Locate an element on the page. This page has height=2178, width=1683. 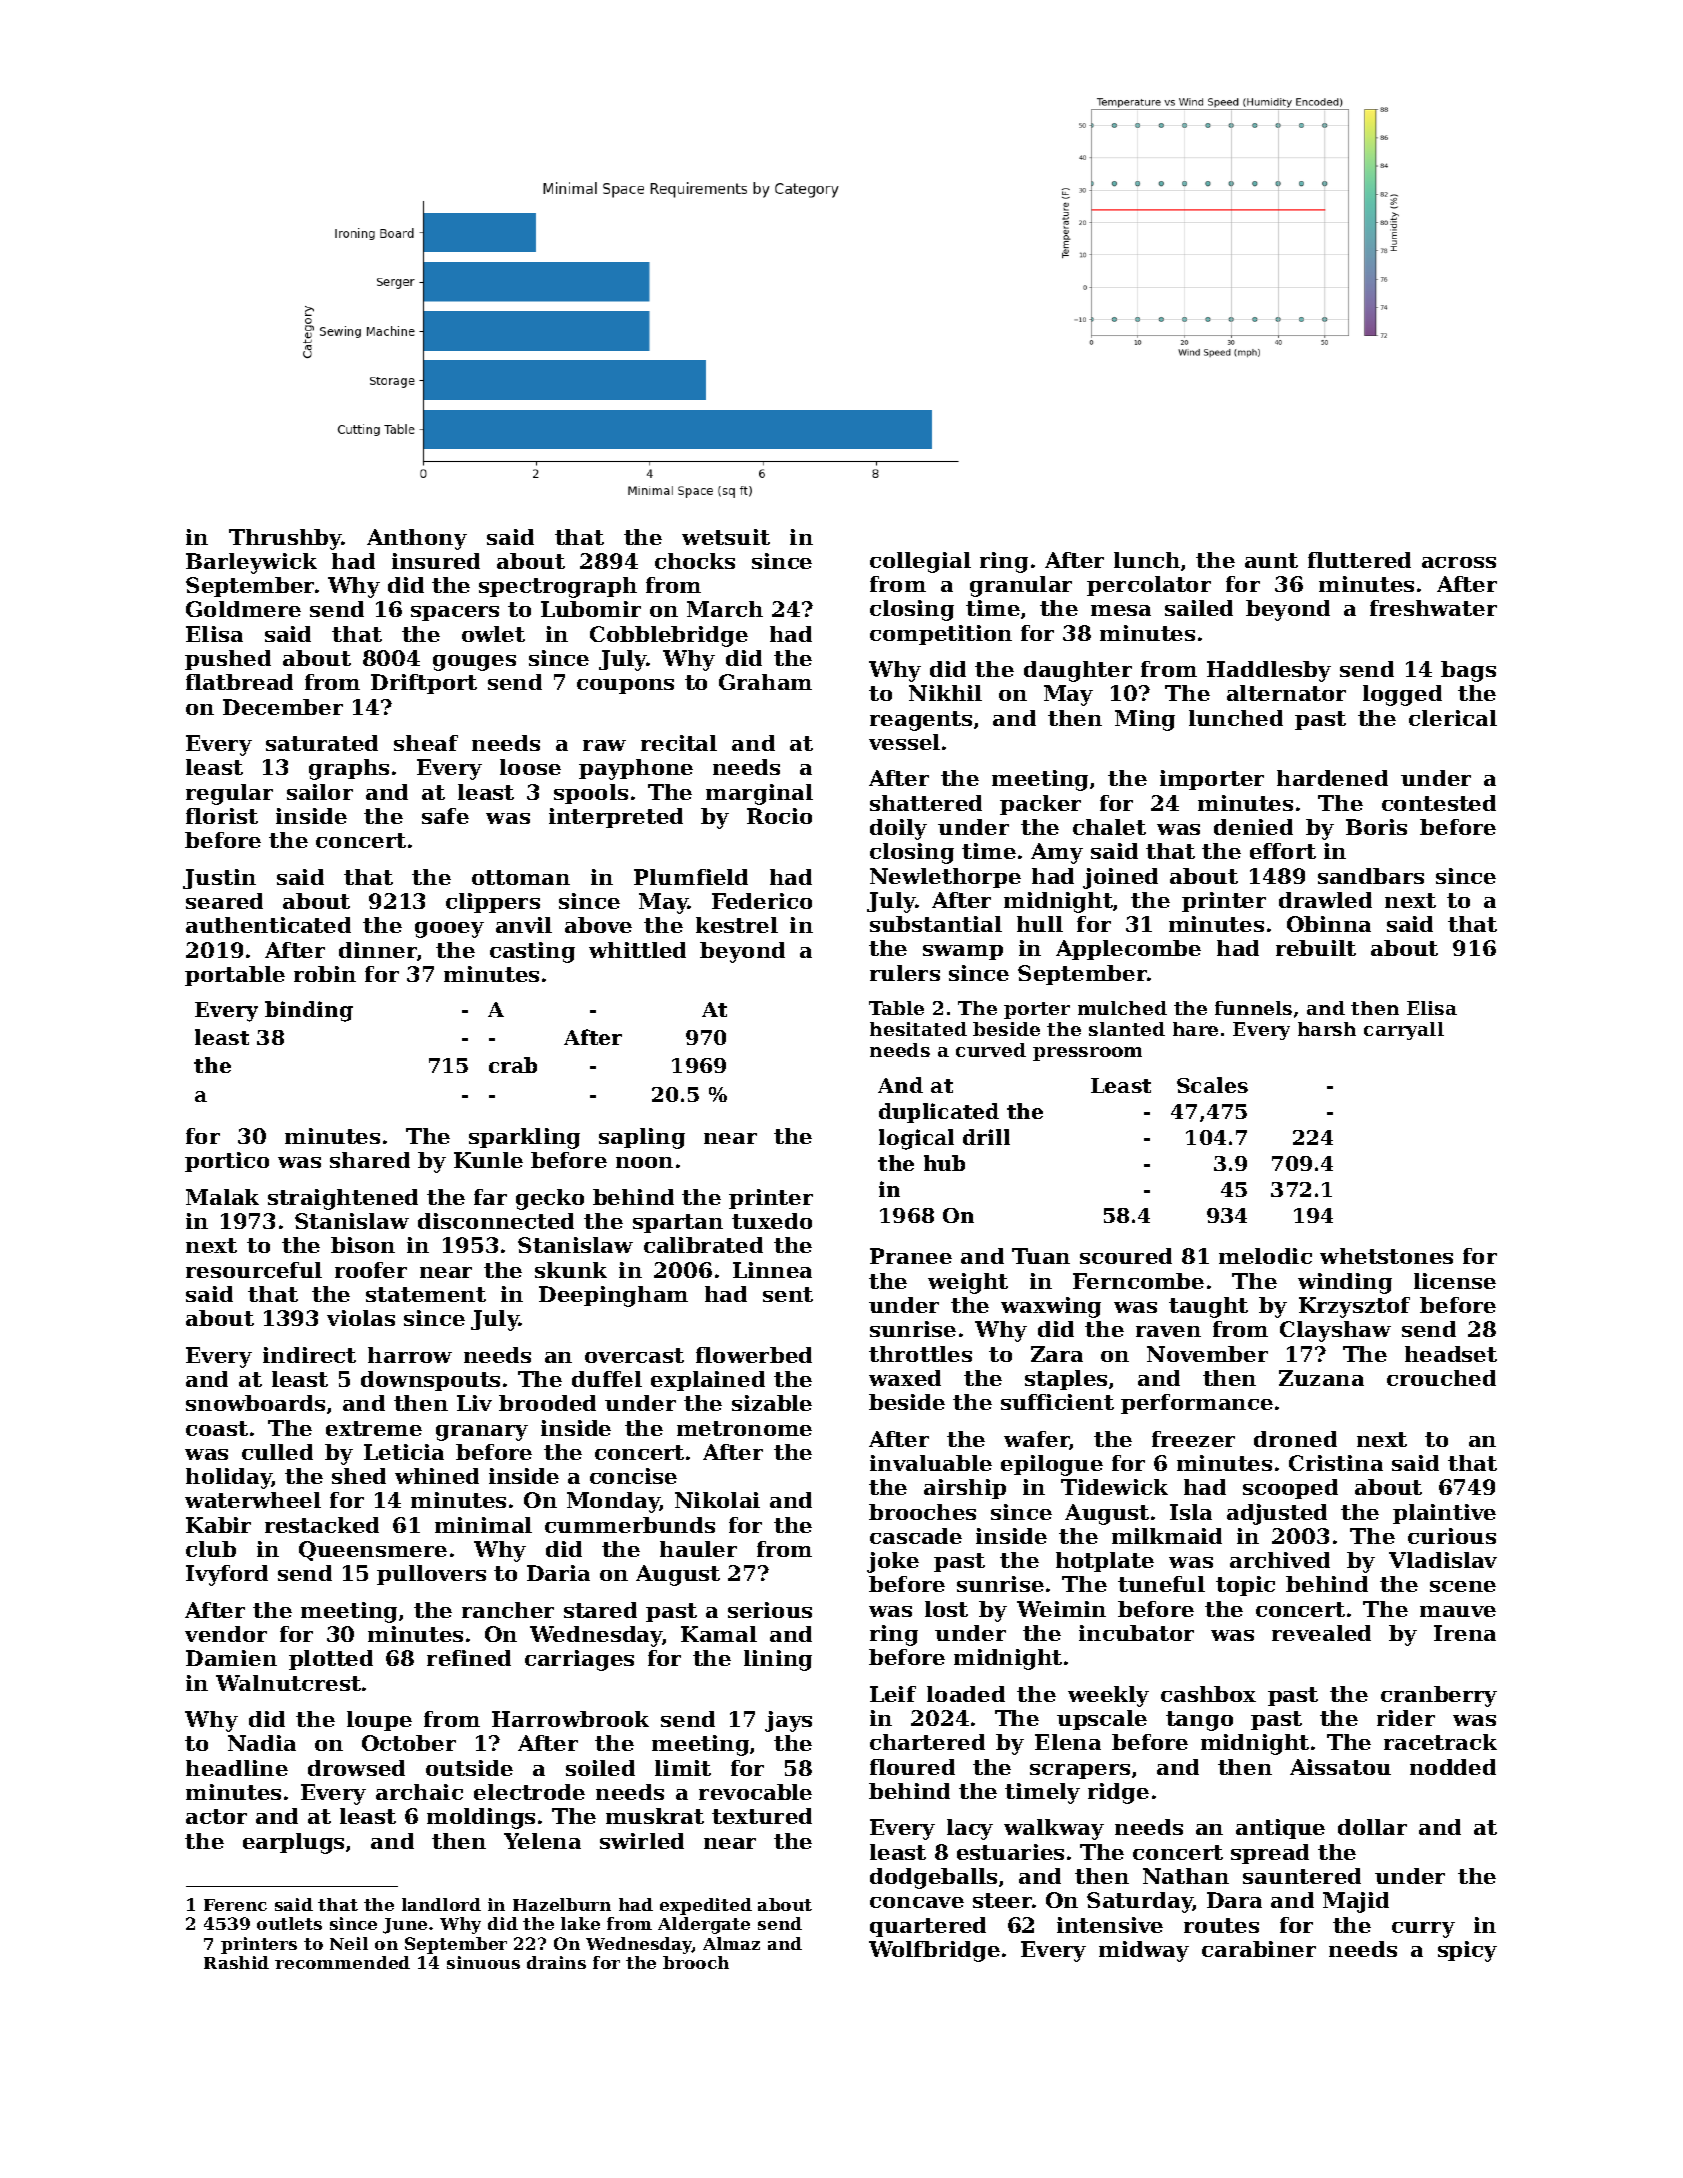
Graham is located at coordinates (765, 682).
